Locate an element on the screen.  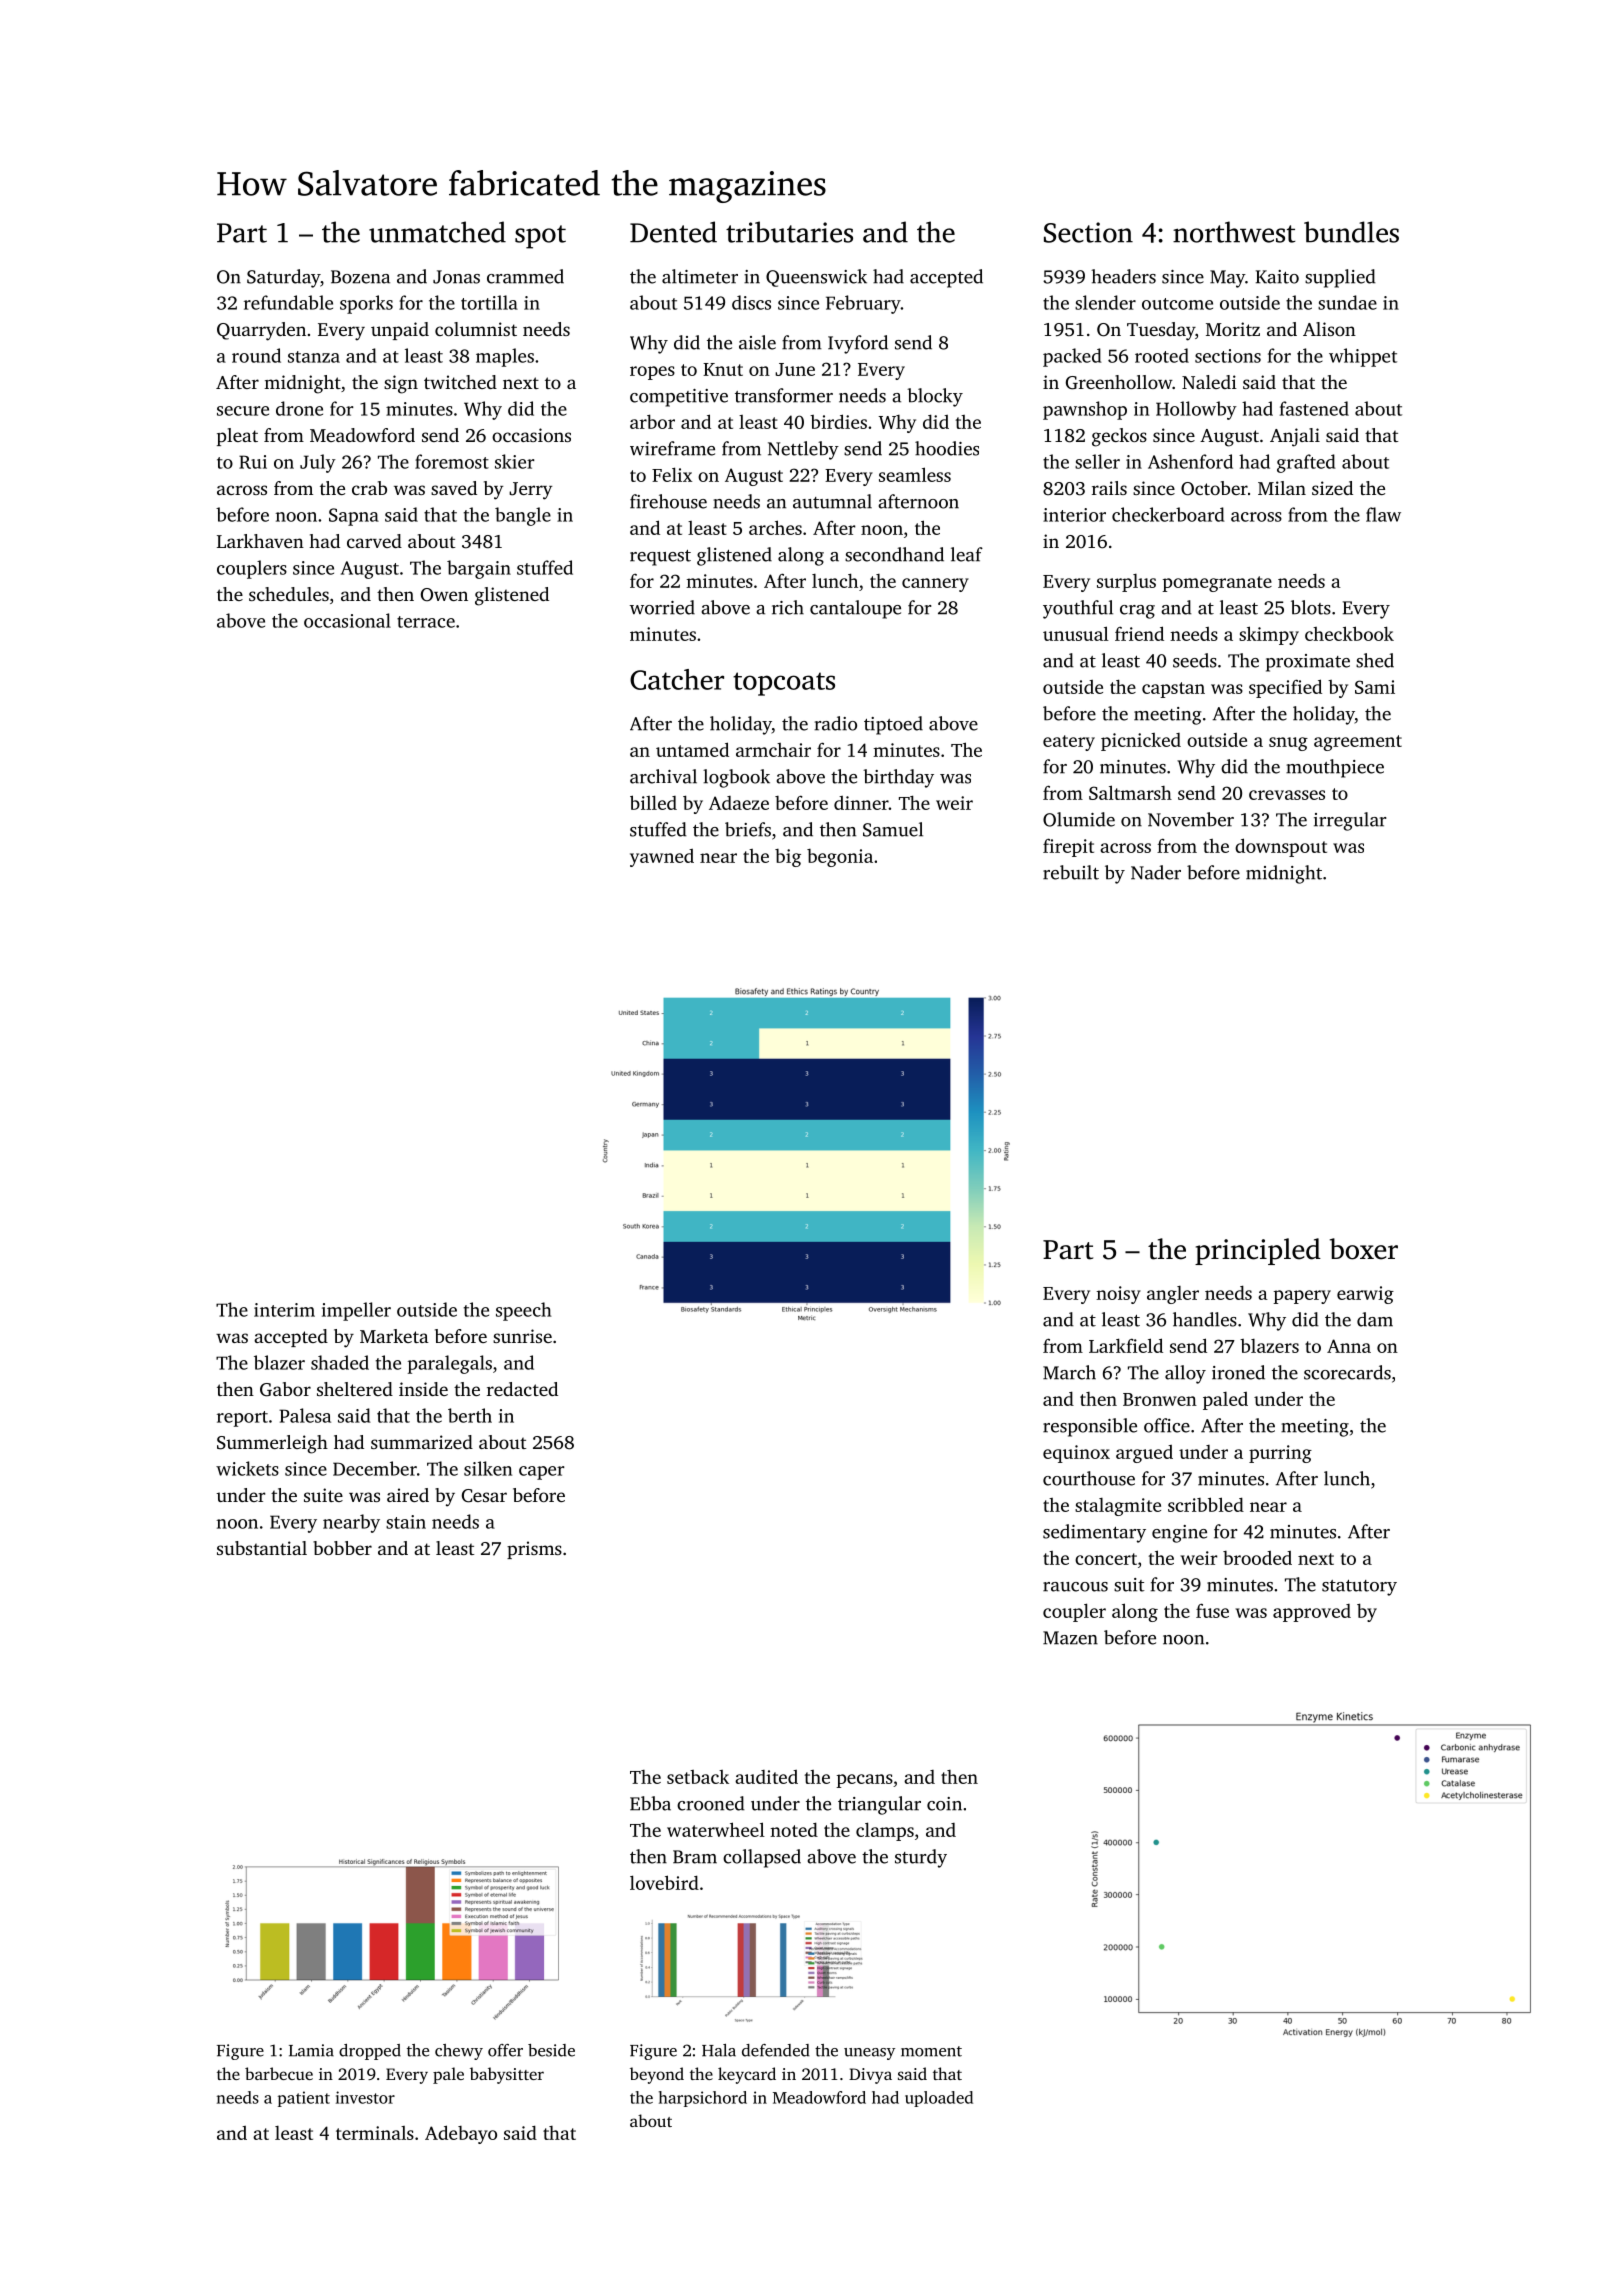
refundable is located at coordinates (288, 302).
